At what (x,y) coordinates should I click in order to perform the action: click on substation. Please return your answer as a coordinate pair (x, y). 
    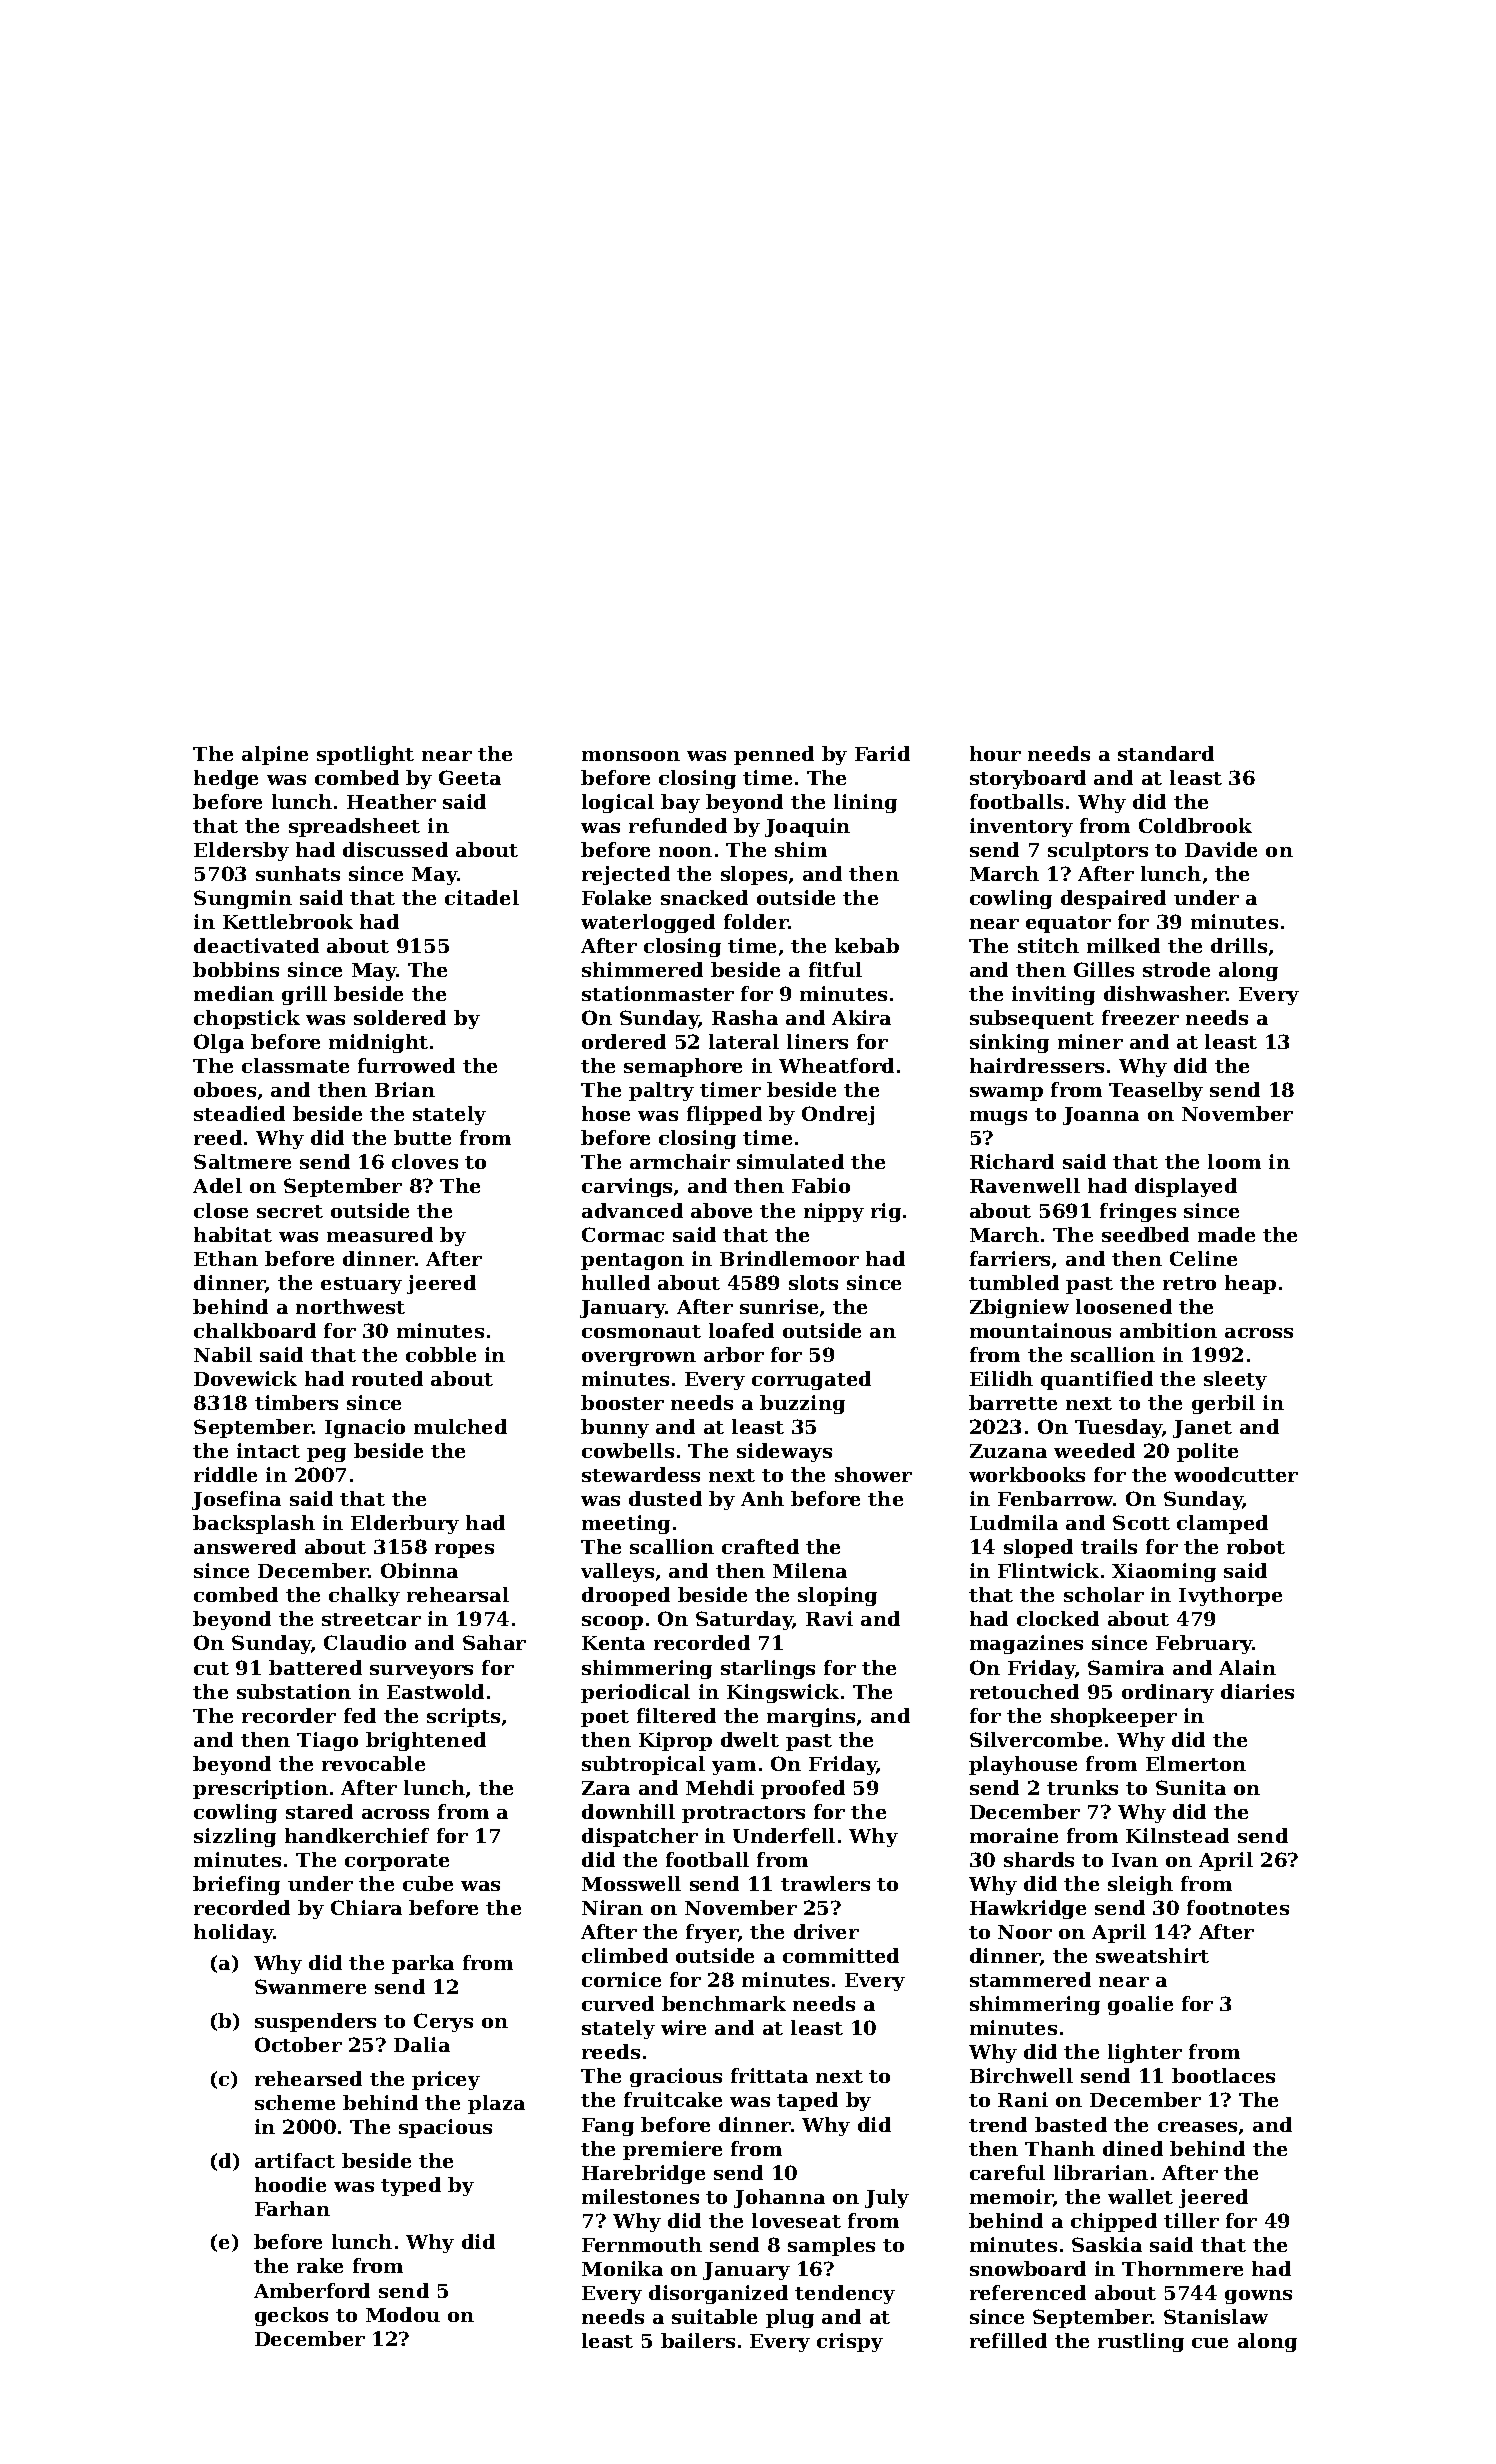
    Looking at the image, I should click on (294, 1691).
